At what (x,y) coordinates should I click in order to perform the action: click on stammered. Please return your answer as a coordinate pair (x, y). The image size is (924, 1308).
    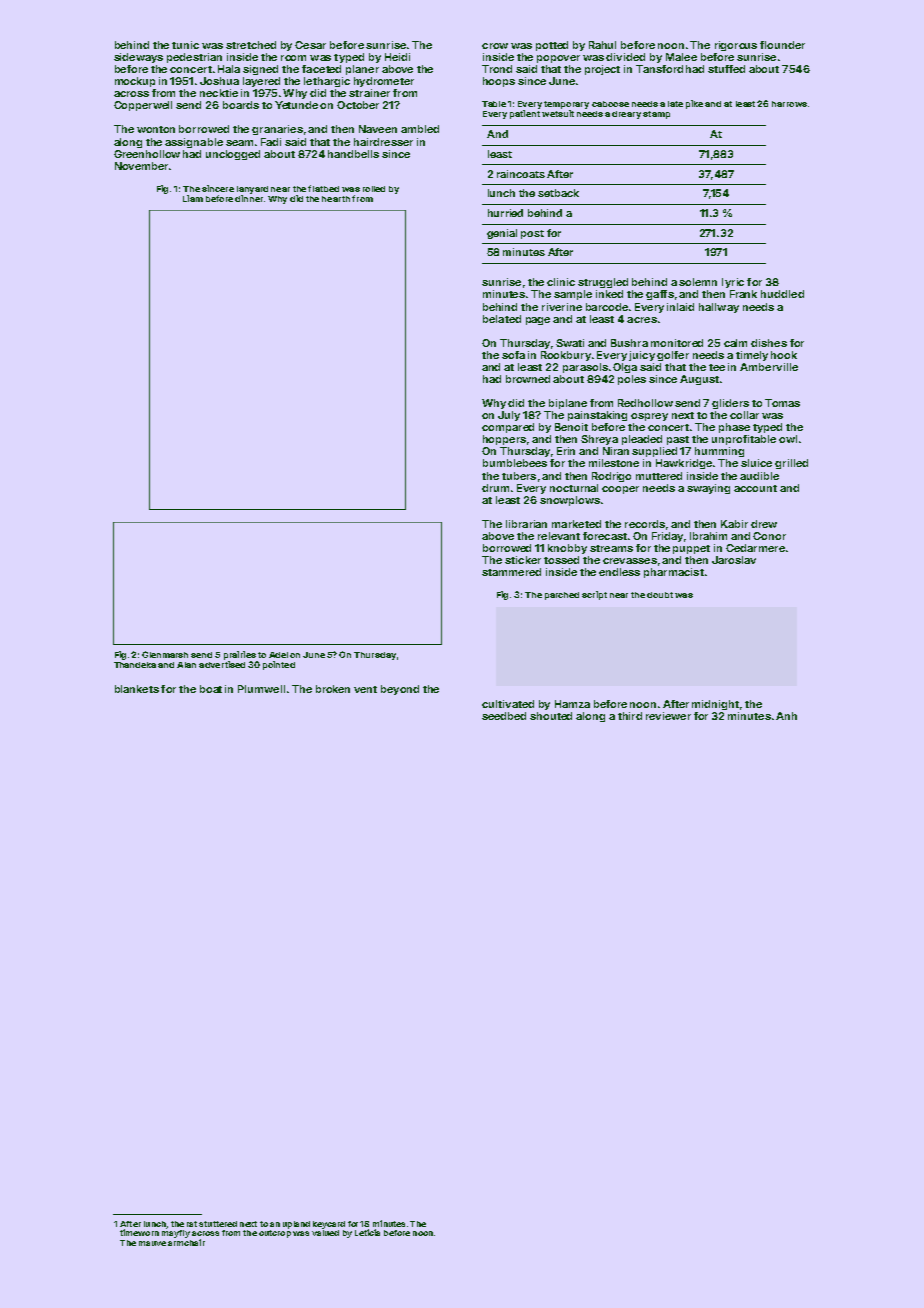
    Looking at the image, I should click on (511, 572).
